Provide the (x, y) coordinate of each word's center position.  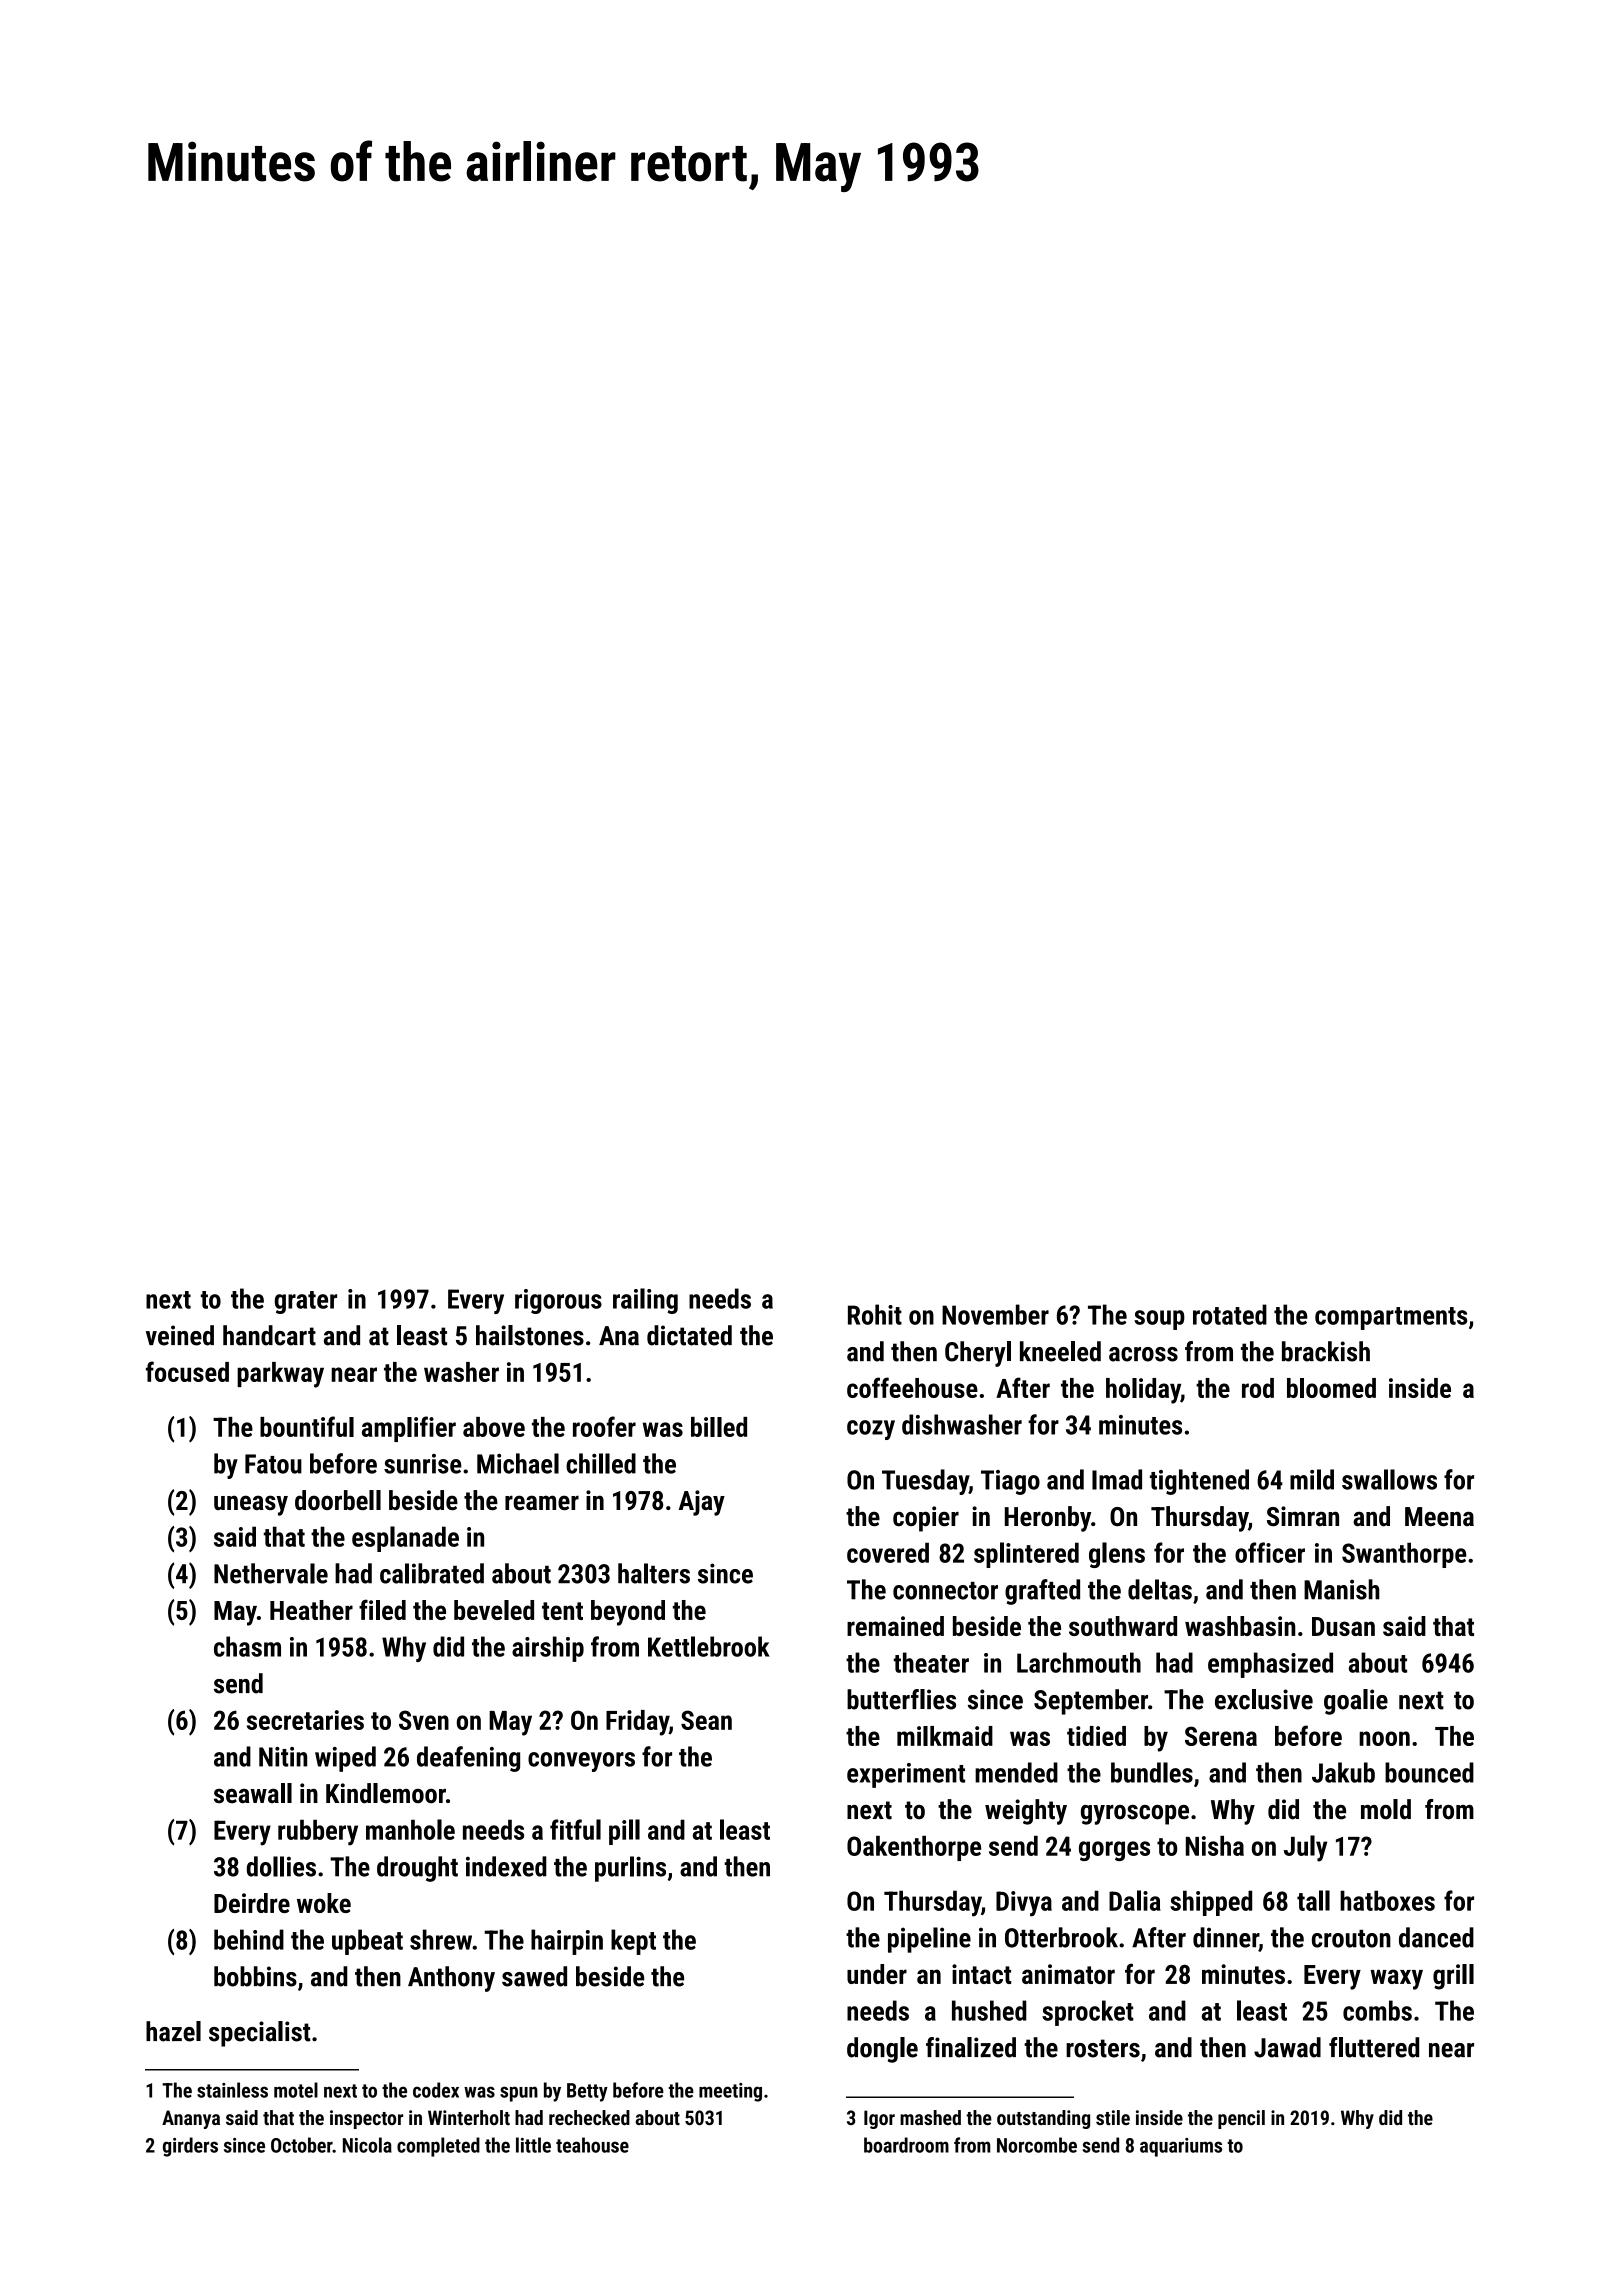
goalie (1356, 1702)
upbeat (367, 1942)
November (995, 1314)
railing (645, 1301)
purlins (630, 1869)
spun (519, 2094)
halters (654, 1573)
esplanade (405, 1539)
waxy (1396, 1979)
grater (306, 1302)
